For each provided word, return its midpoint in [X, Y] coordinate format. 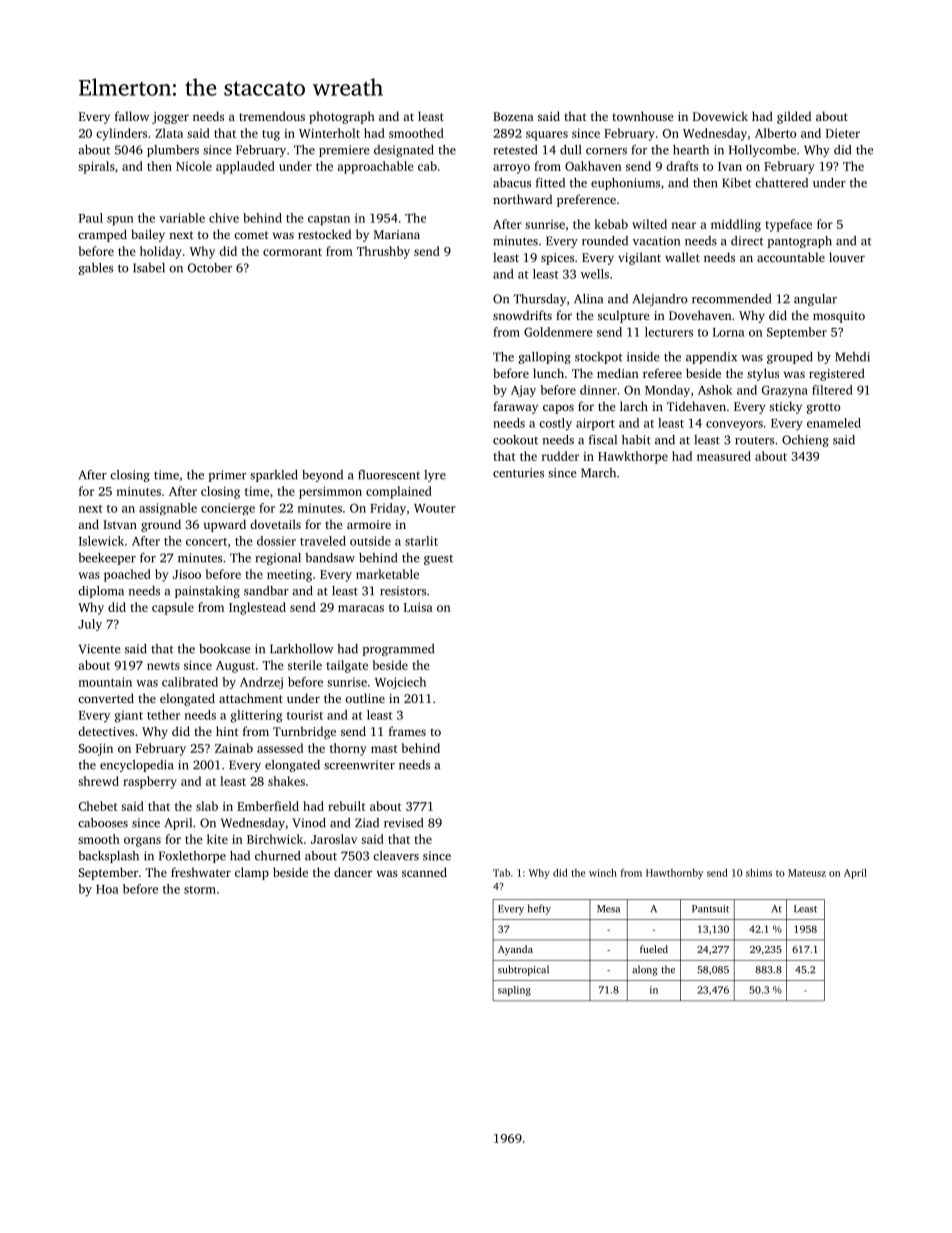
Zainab [234, 748]
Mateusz [807, 873]
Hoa [107, 889]
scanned [424, 872]
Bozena [513, 116]
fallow [132, 116]
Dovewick [720, 116]
